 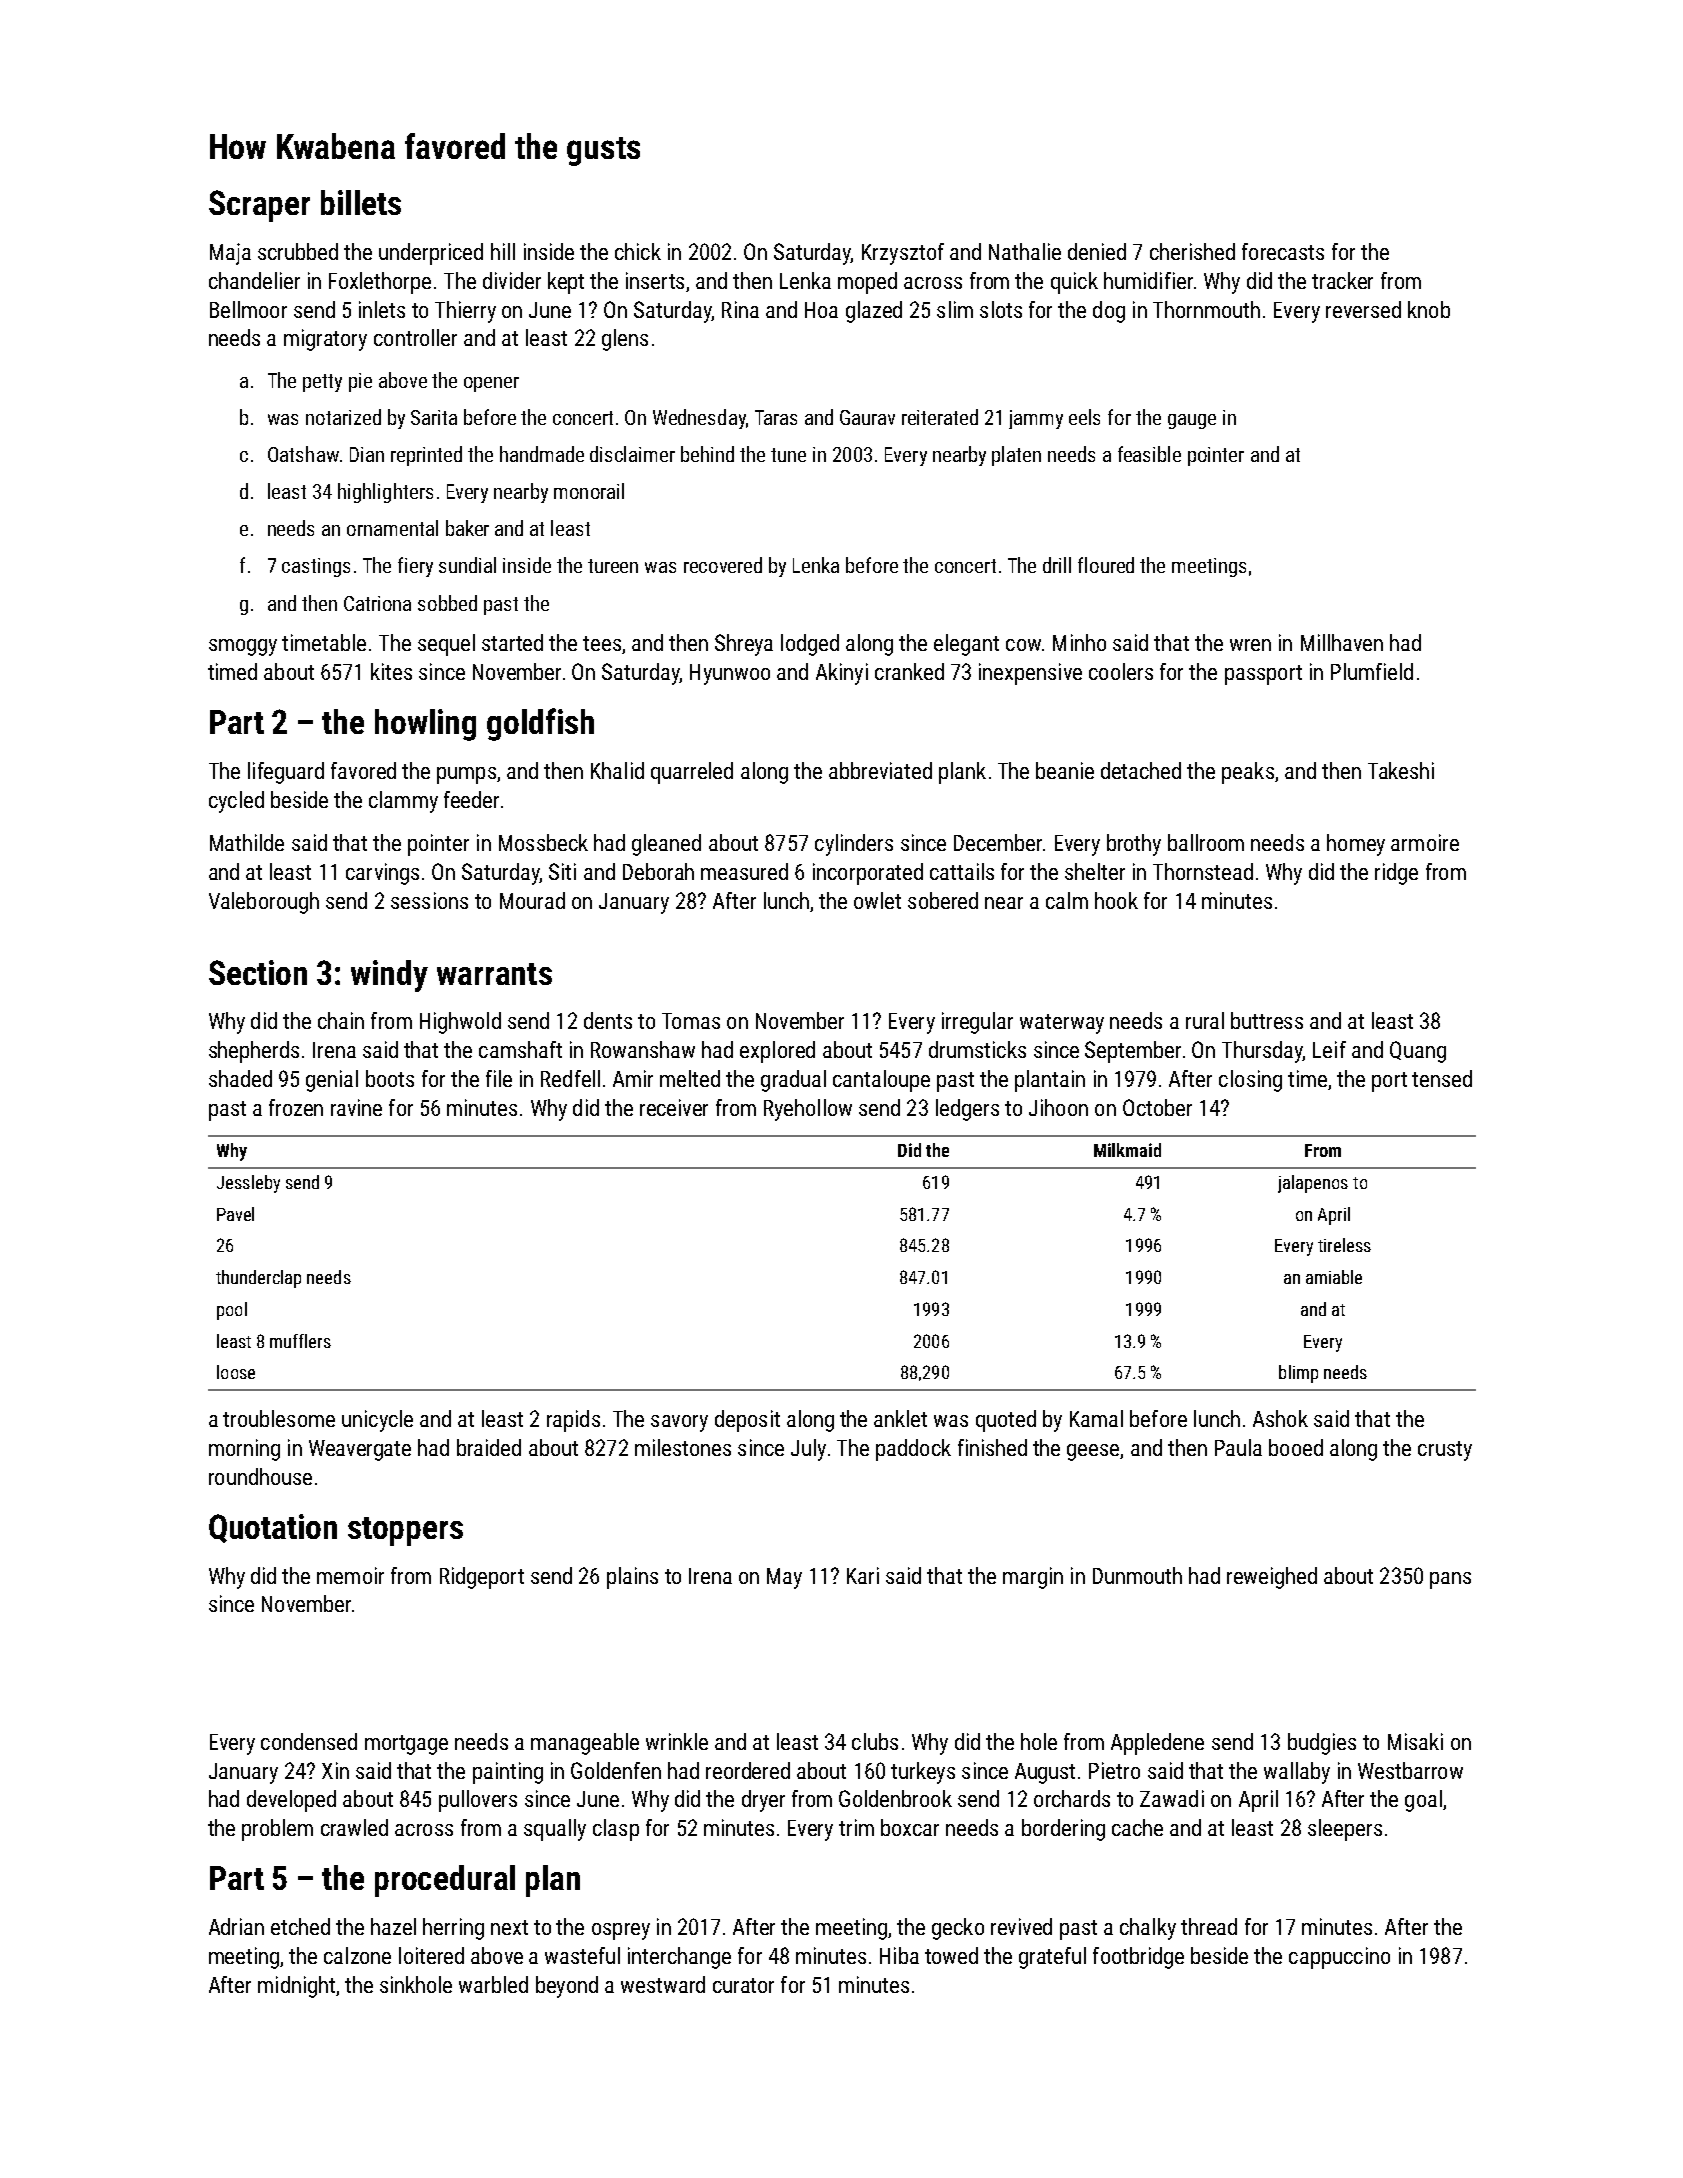 What do you see at coordinates (679, 1423) in the screenshot?
I see `savory` at bounding box center [679, 1423].
